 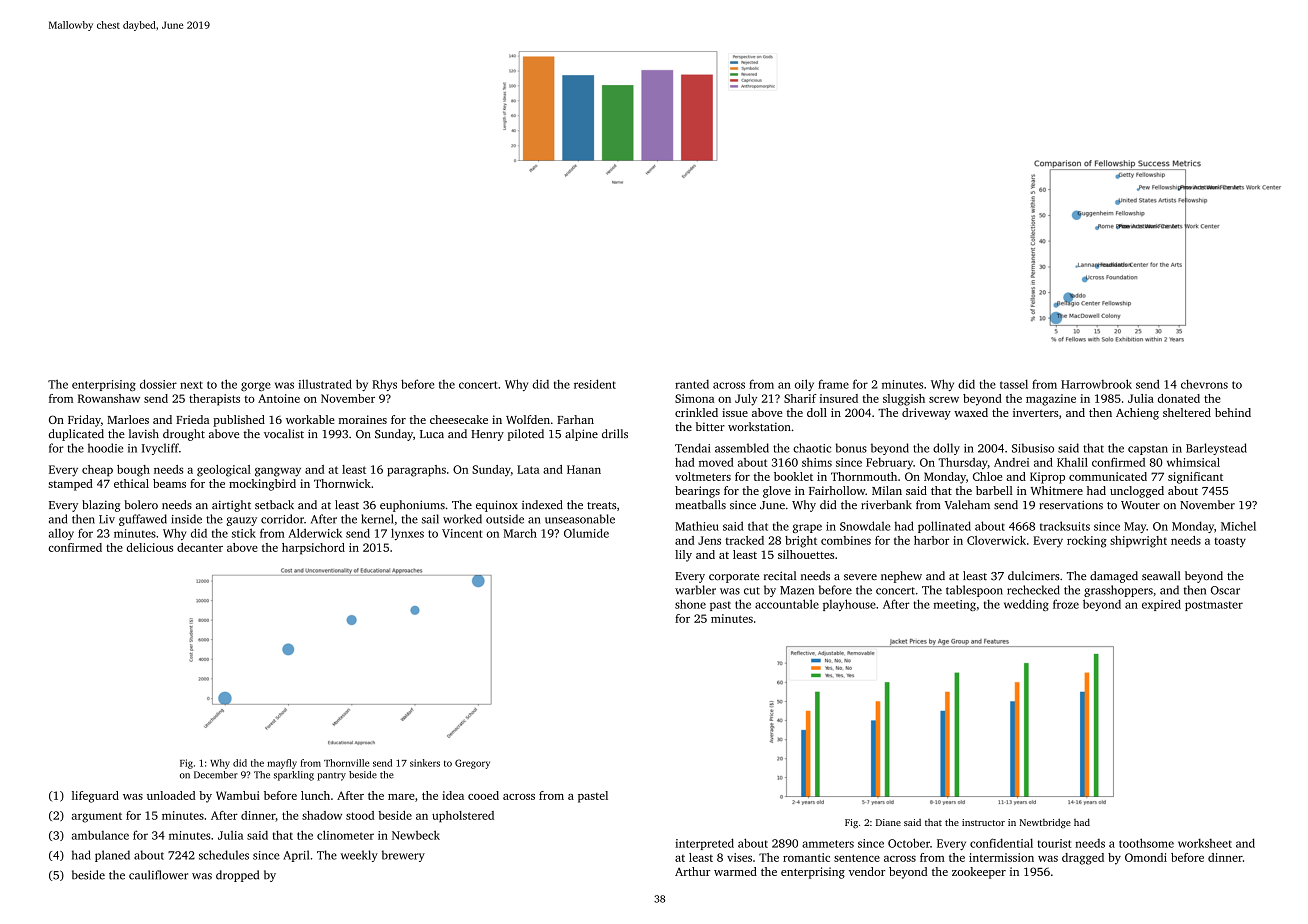 I want to click on warmed, so click(x=735, y=871).
